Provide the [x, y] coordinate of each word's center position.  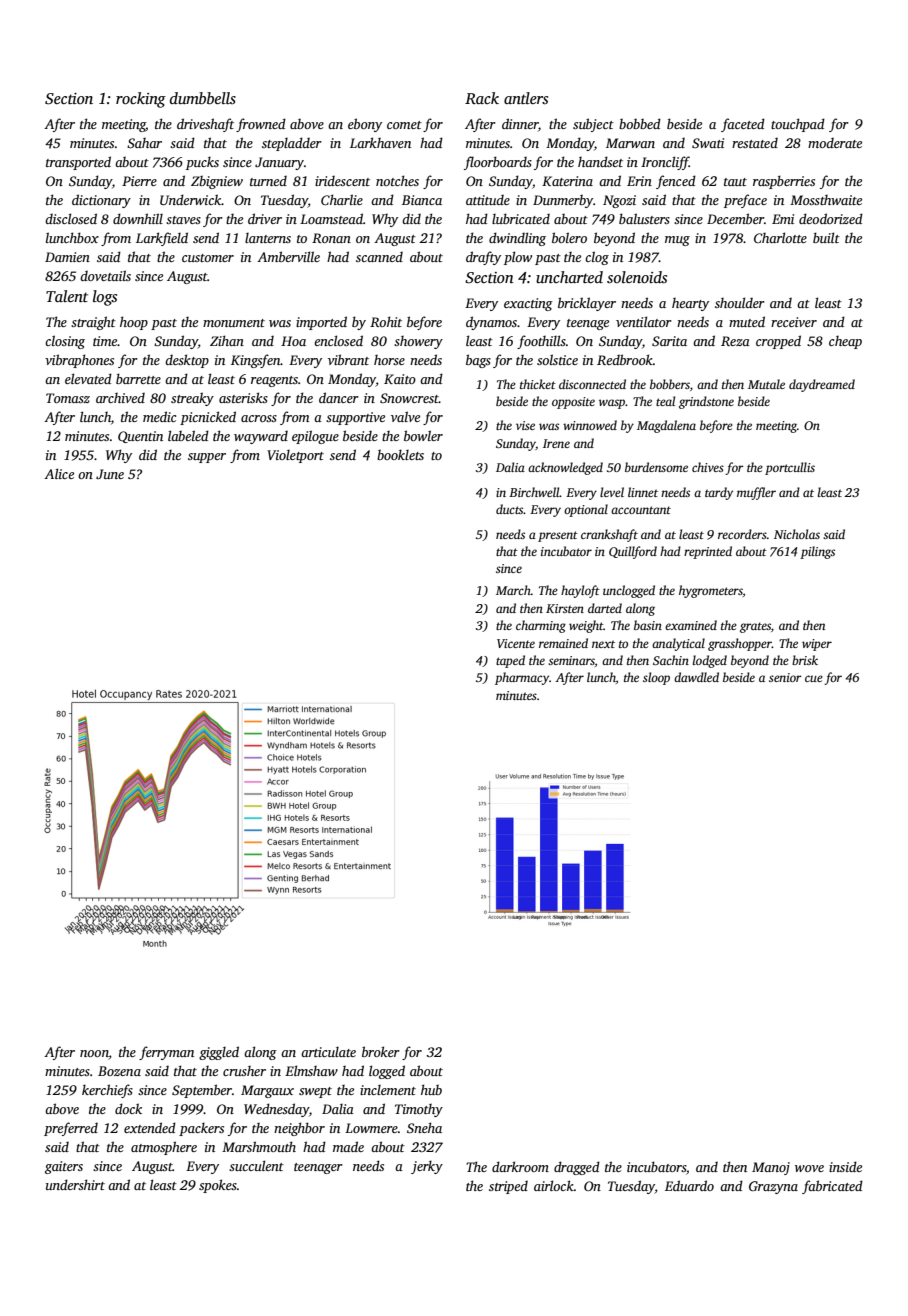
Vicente [516, 643]
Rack [482, 98]
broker [381, 1051]
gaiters [64, 1167]
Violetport [295, 456]
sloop [656, 678]
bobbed [640, 123]
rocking [141, 100]
